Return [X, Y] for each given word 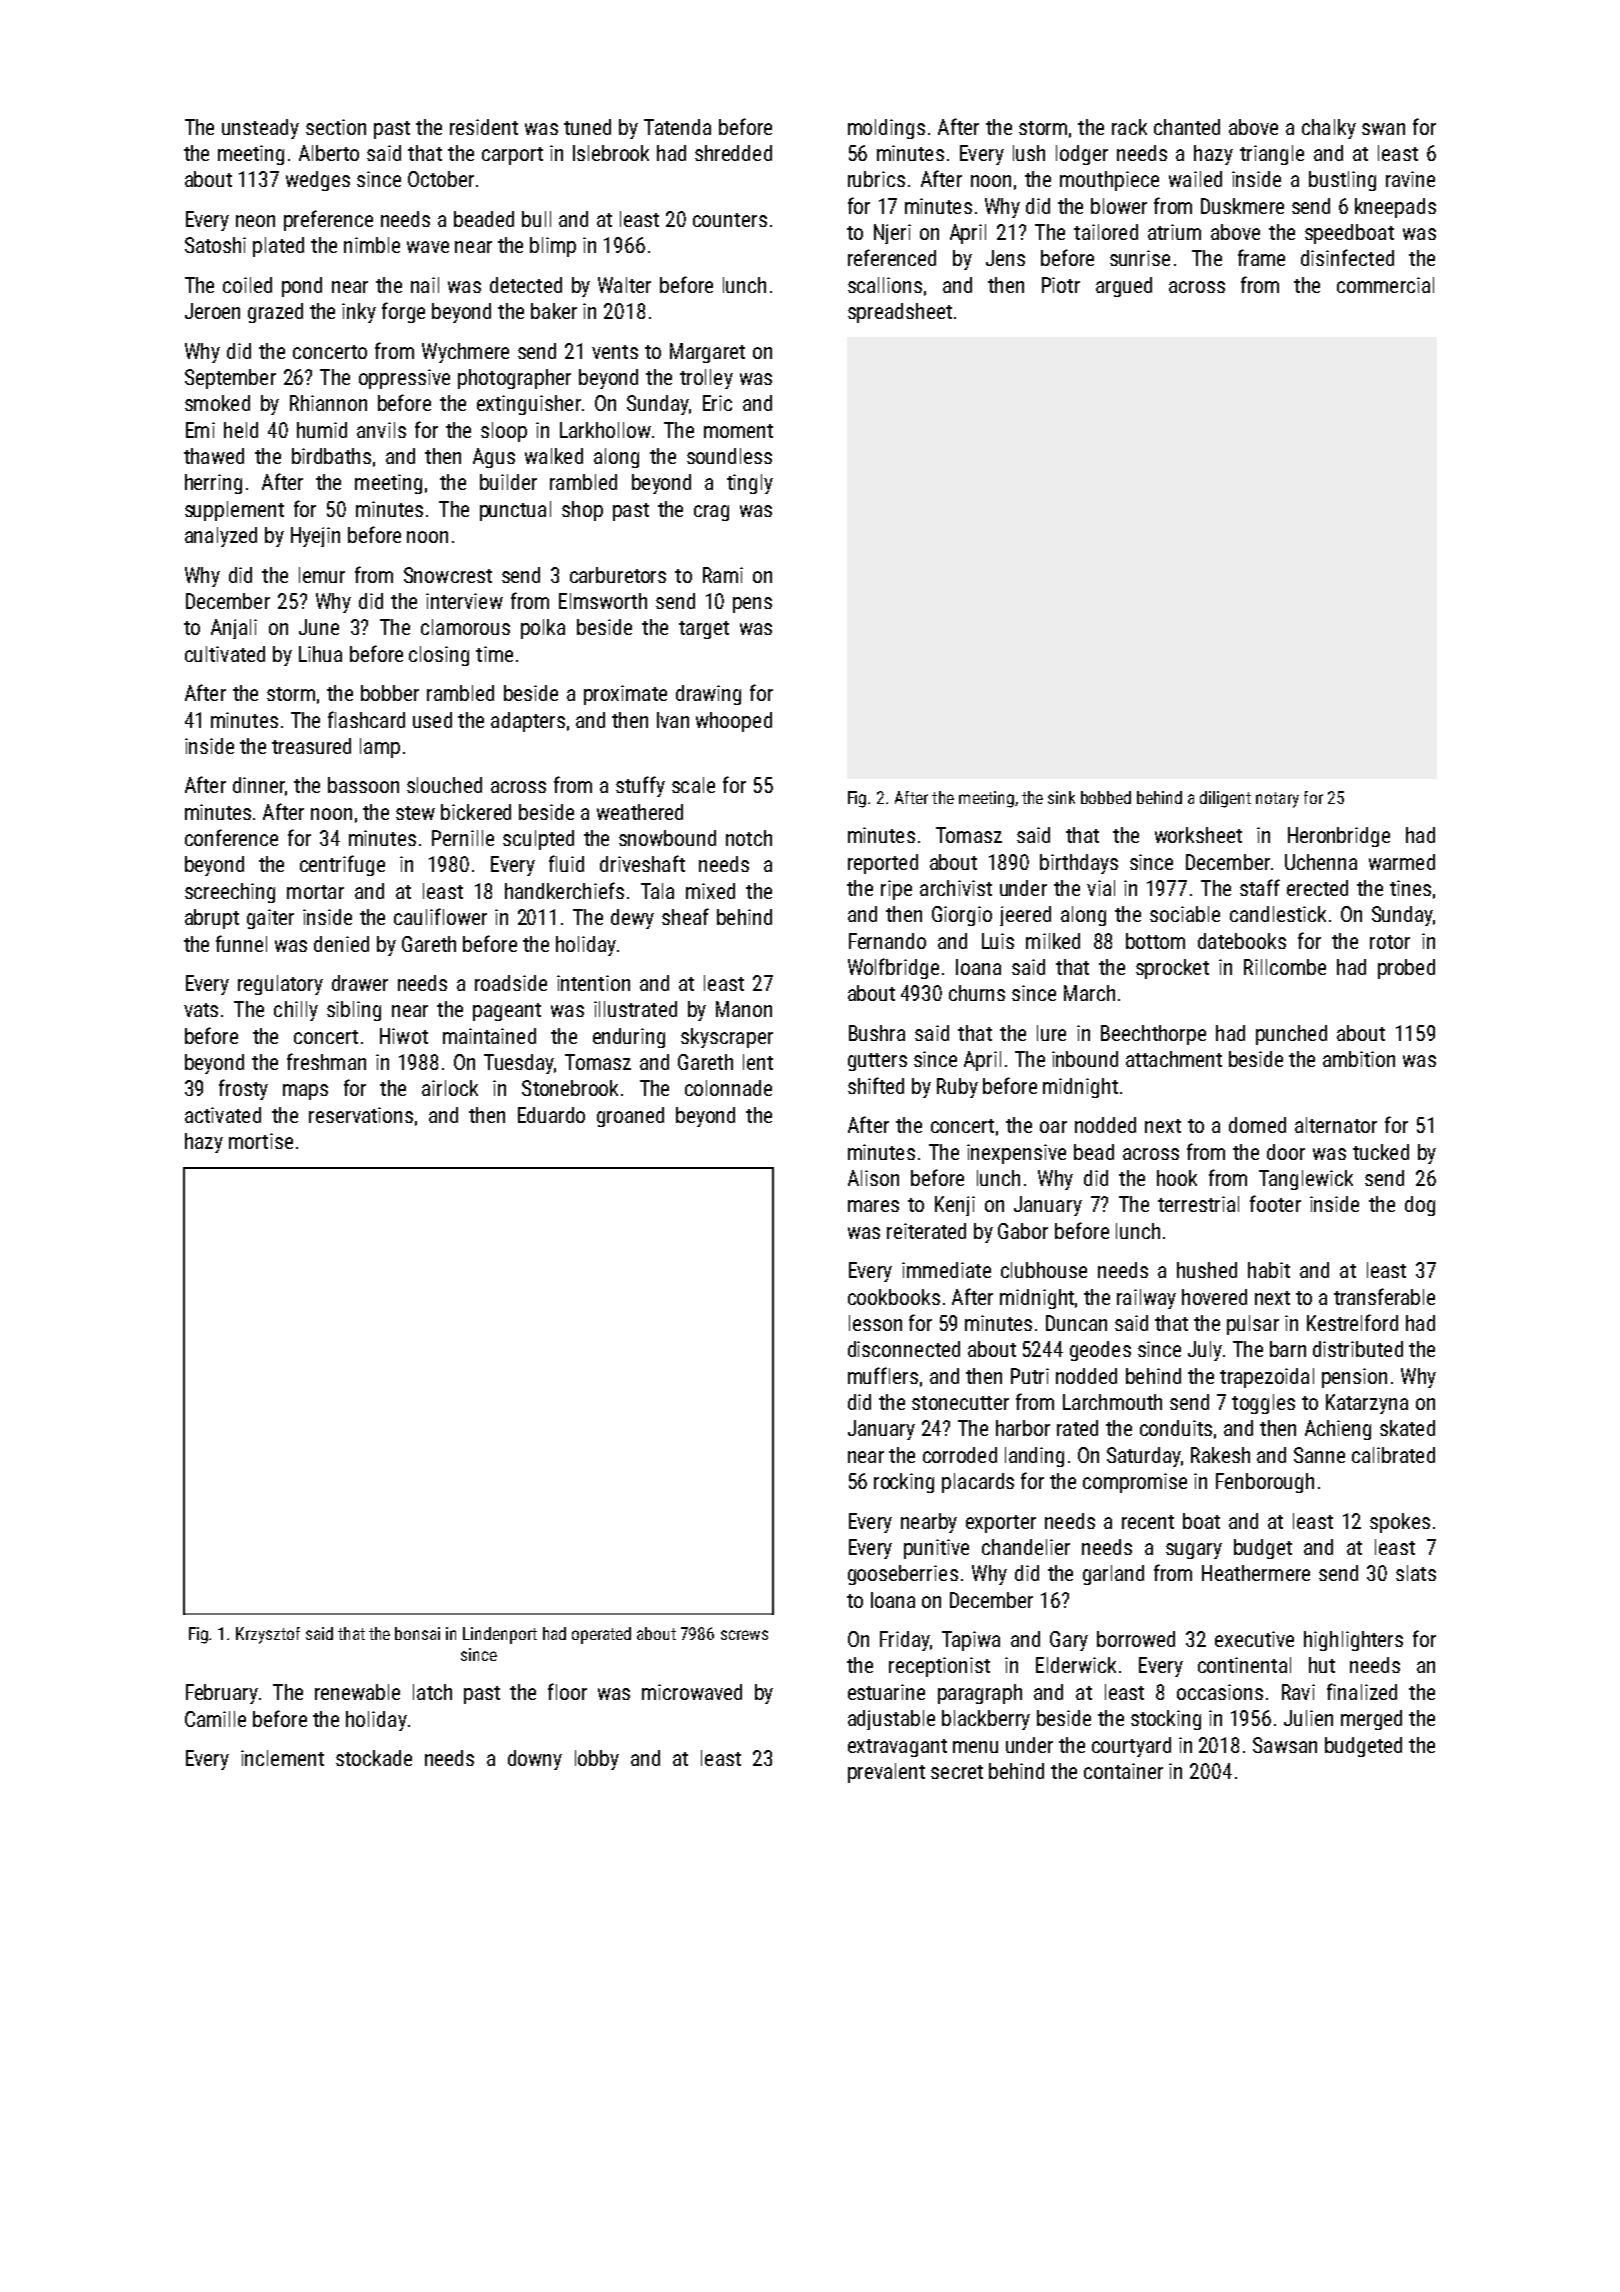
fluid [566, 863]
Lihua [320, 654]
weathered [640, 812]
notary [1277, 800]
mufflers [883, 1375]
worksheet [1198, 835]
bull [536, 219]
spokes [1400, 1523]
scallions [885, 285]
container [1123, 1771]
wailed [1195, 179]
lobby [597, 1760]
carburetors [618, 575]
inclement [282, 1758]
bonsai [417, 1633]
